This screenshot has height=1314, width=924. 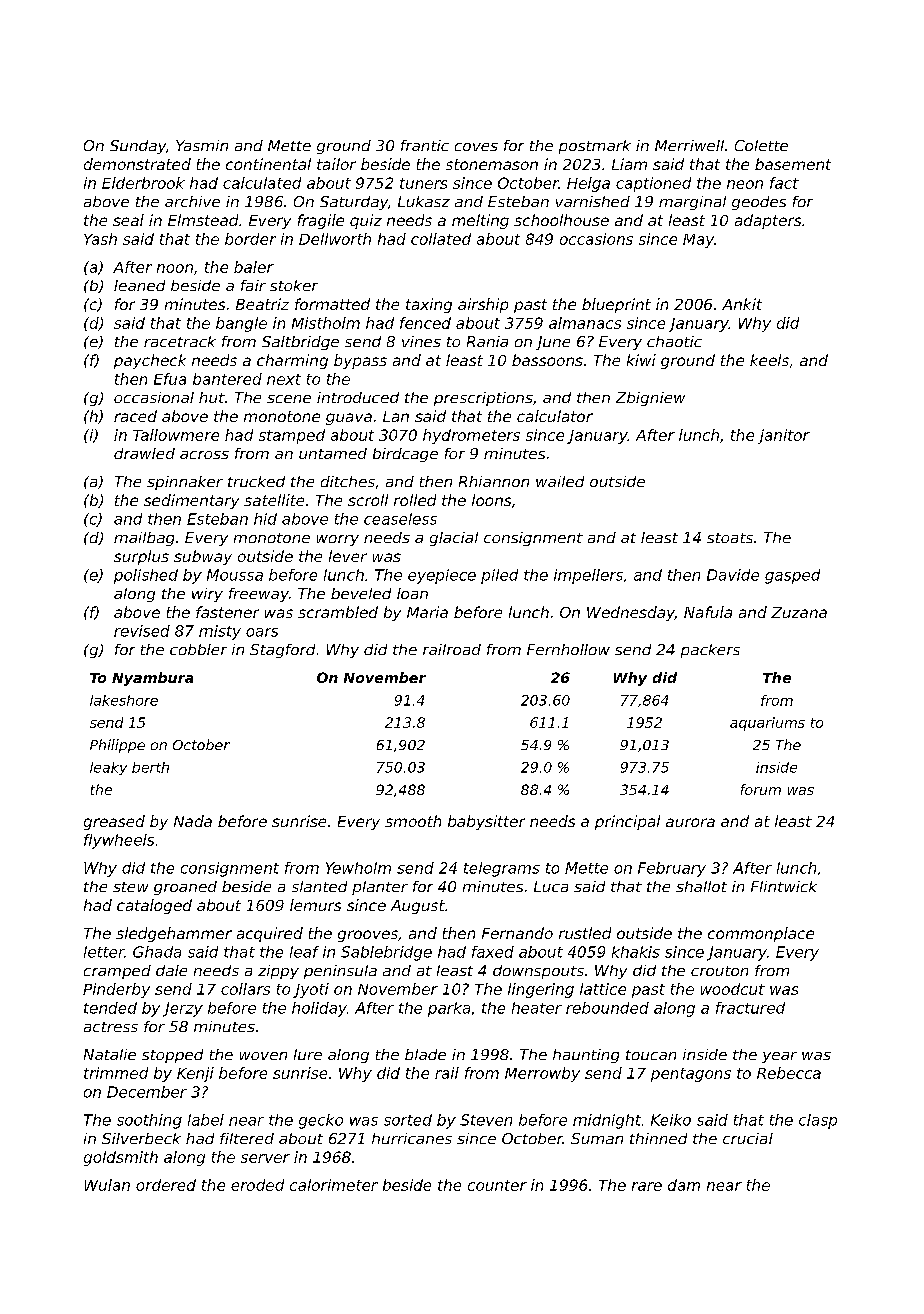 I want to click on clasp, so click(x=818, y=1121).
